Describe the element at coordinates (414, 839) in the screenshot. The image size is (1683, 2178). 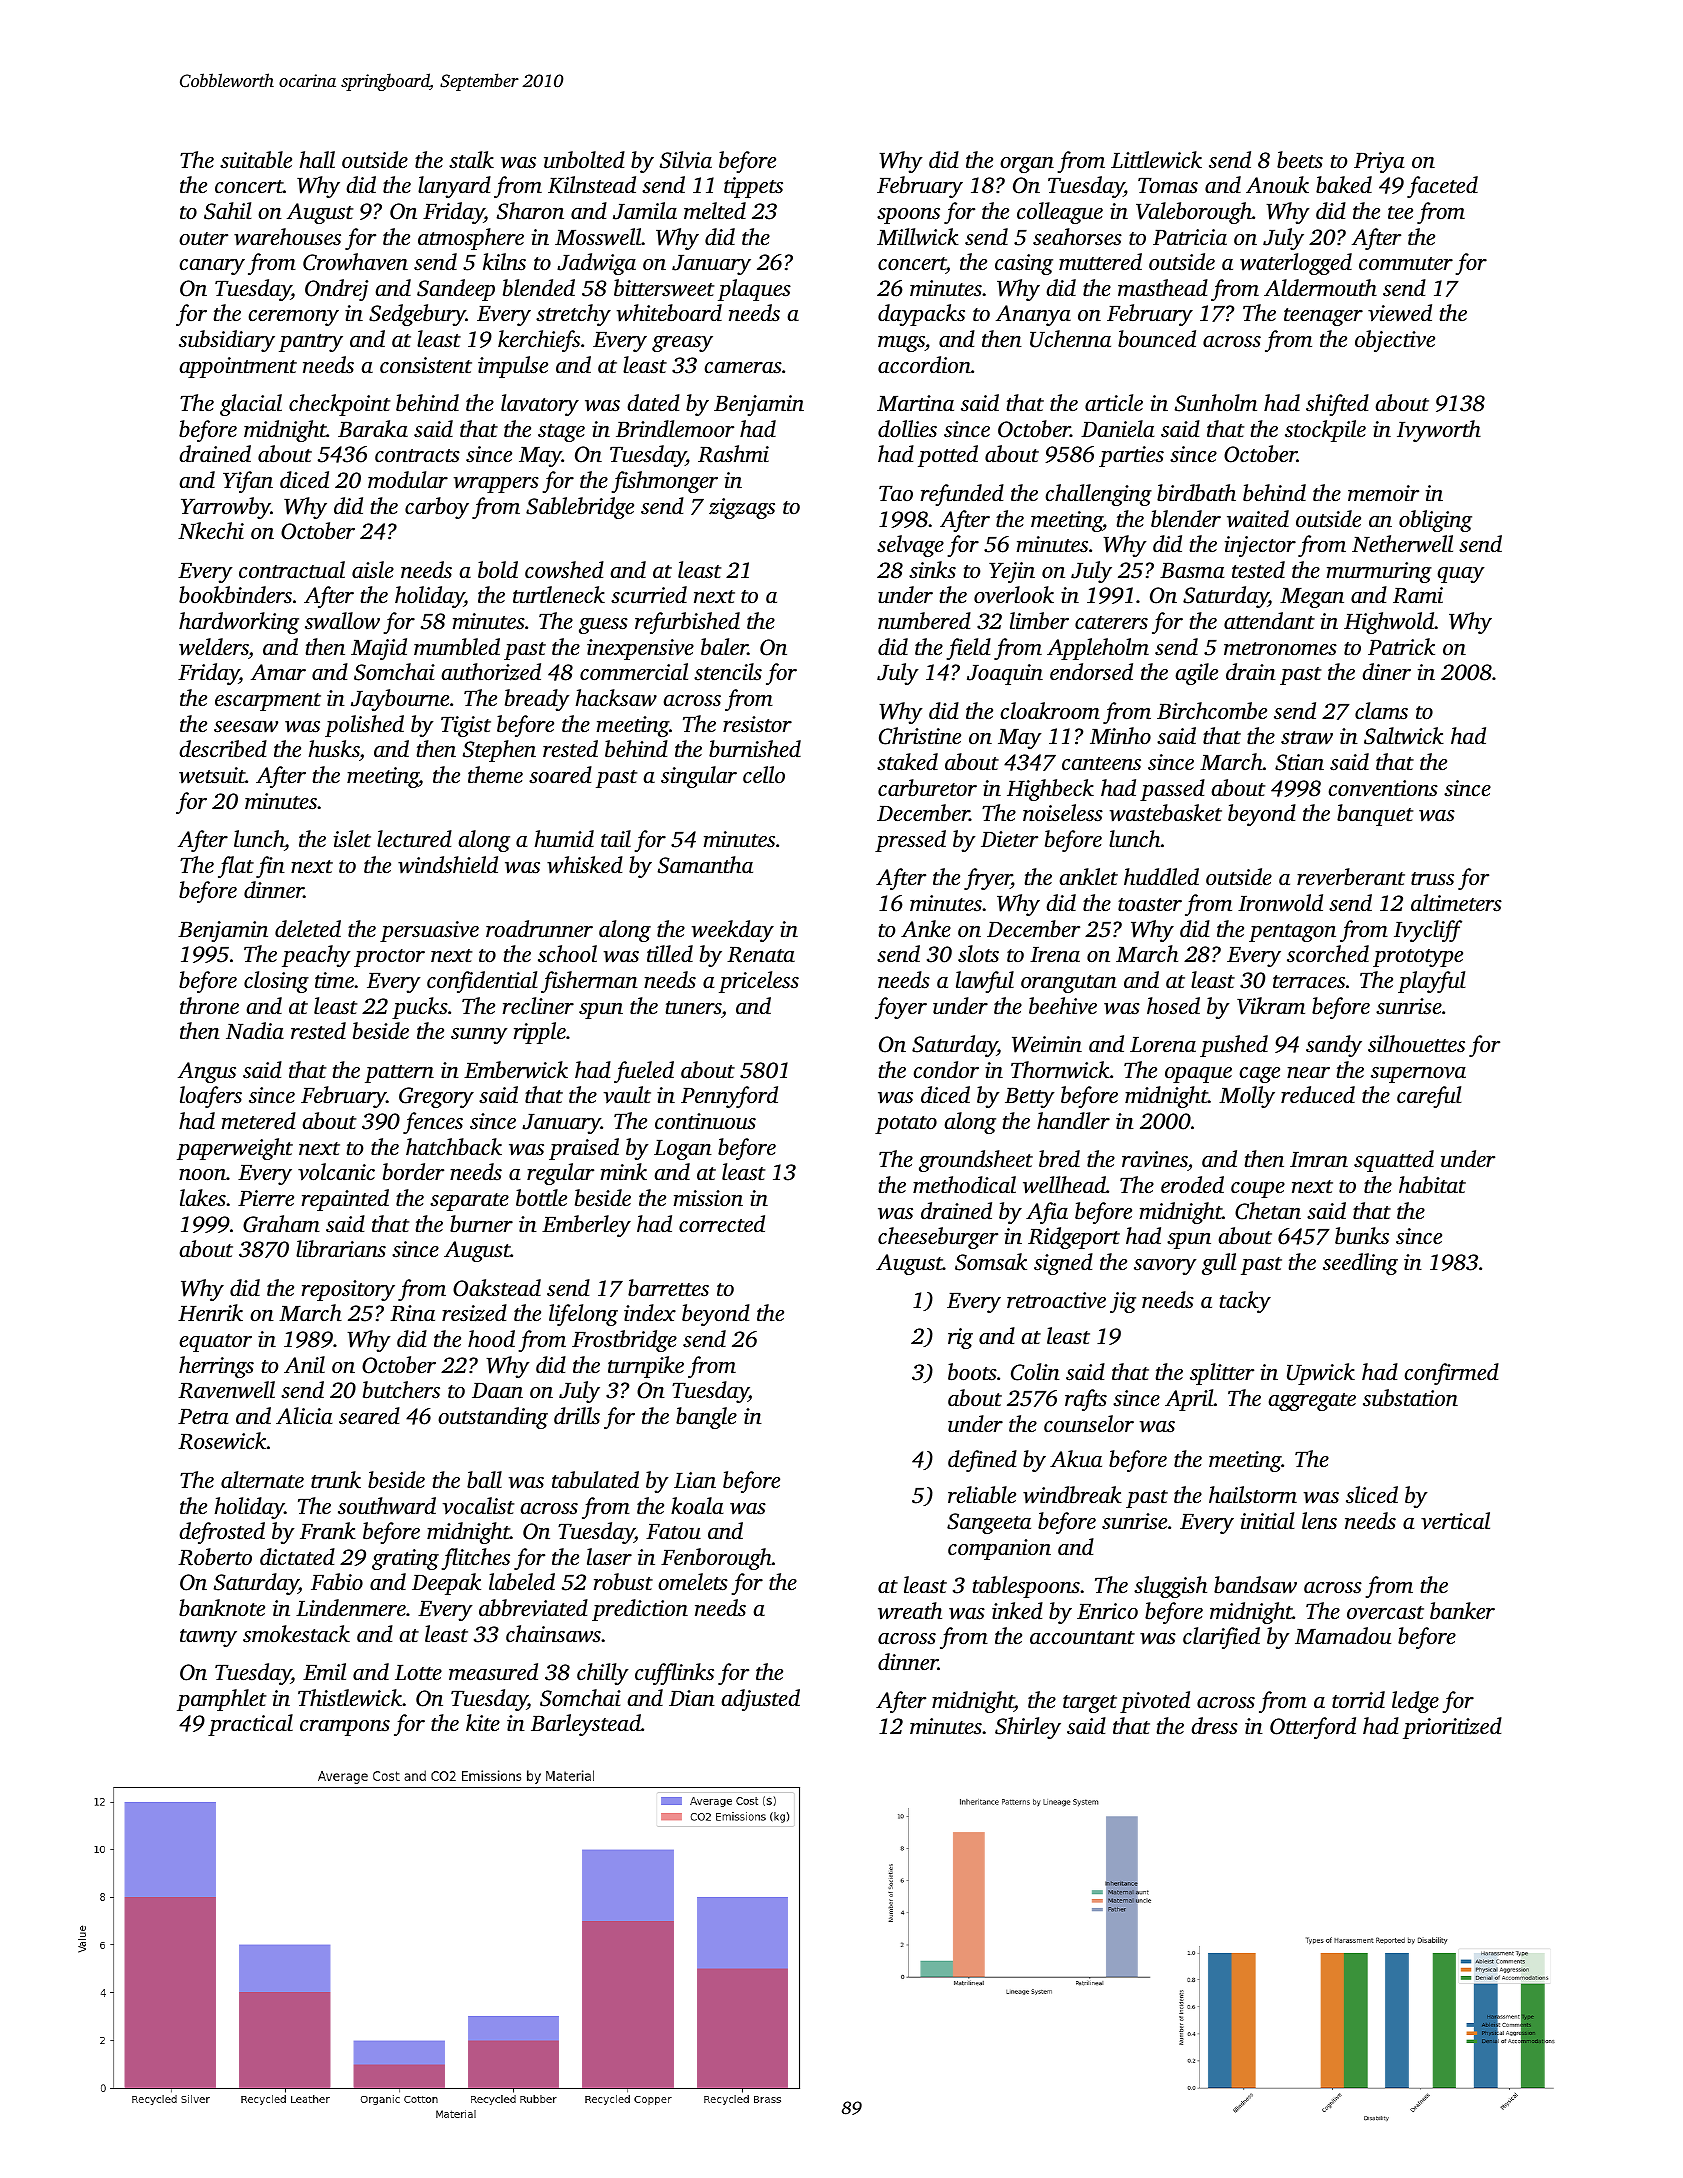
I see `lectured` at that location.
